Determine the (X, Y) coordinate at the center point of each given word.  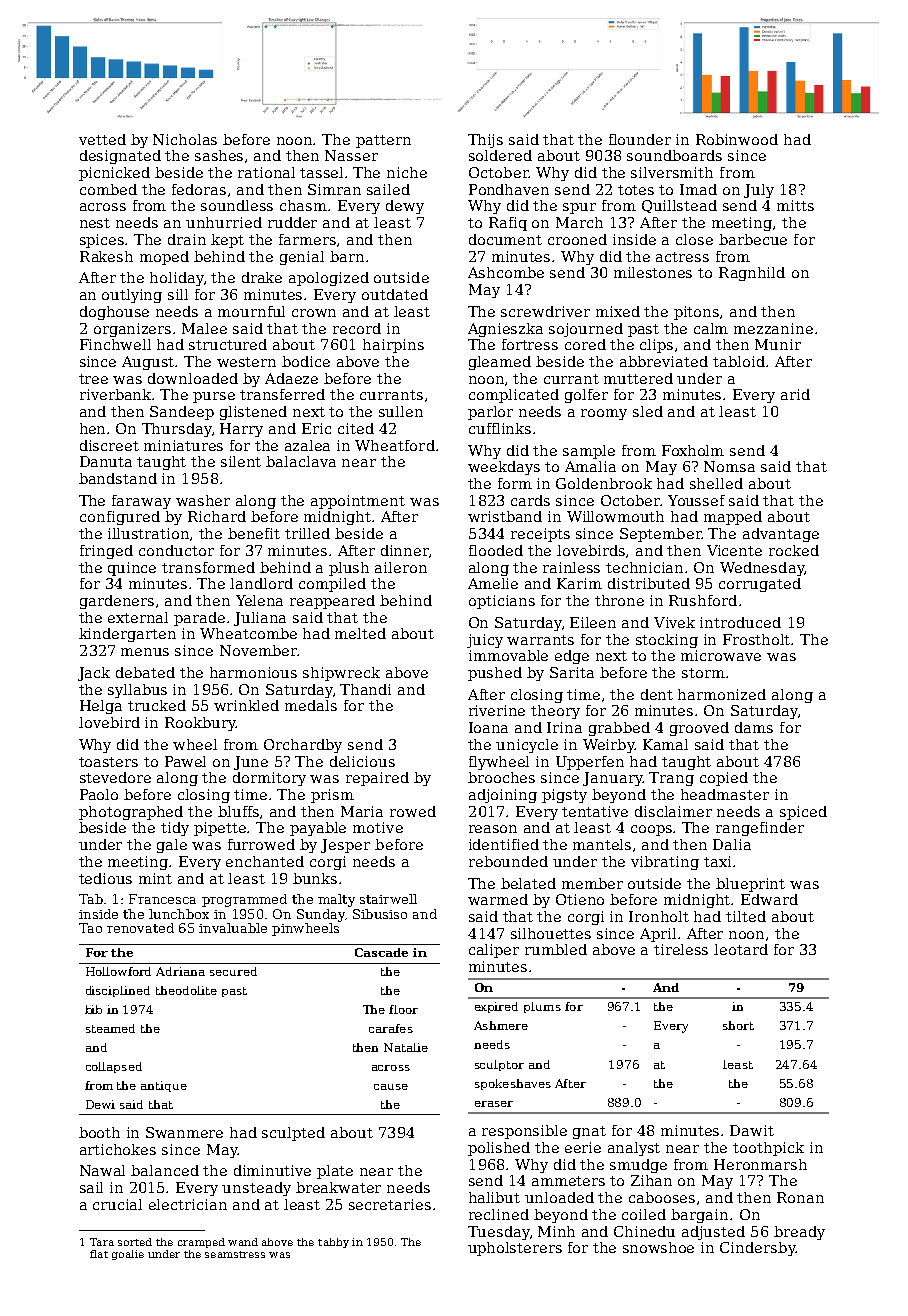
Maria (362, 811)
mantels (602, 844)
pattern (383, 141)
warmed (498, 899)
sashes (219, 155)
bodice (306, 361)
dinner (405, 550)
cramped (201, 1243)
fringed (106, 552)
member (592, 883)
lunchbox (179, 914)
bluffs (238, 811)
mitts (795, 205)
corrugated (760, 585)
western (246, 362)
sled (648, 411)
